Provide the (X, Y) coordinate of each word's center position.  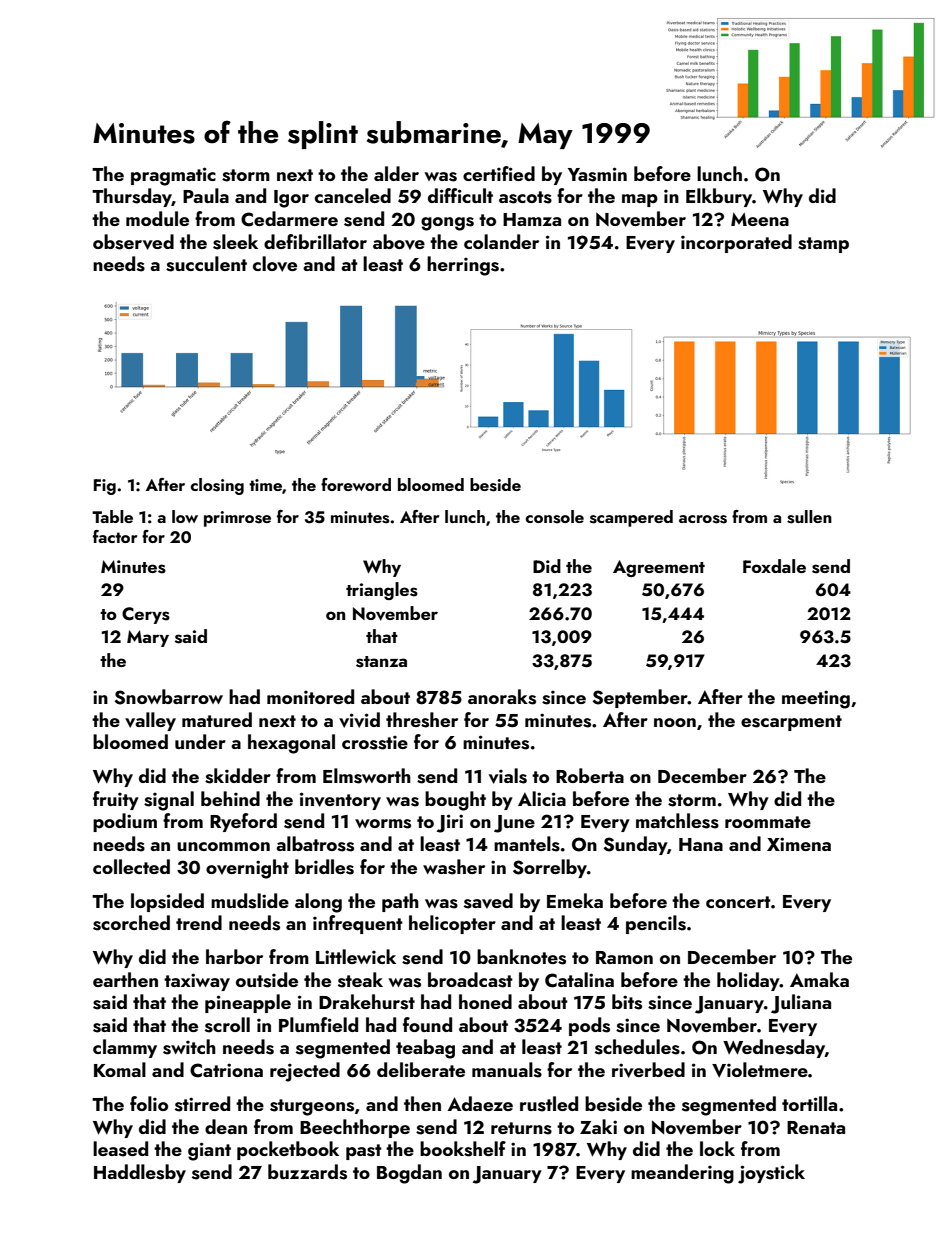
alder (396, 173)
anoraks (502, 697)
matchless (677, 821)
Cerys (146, 615)
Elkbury (719, 197)
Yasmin (597, 174)
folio (149, 1103)
